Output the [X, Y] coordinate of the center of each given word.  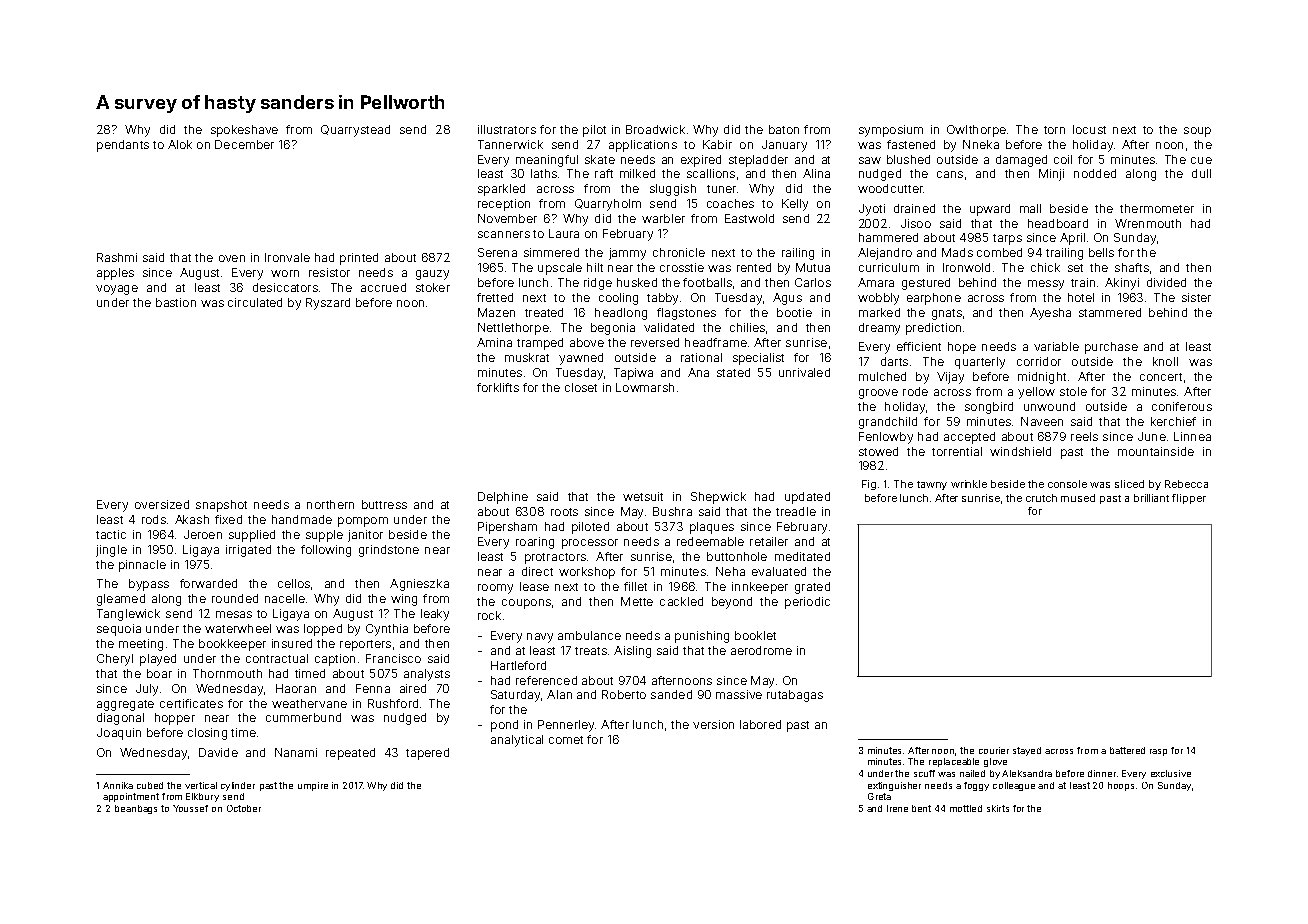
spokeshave [244, 131]
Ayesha [1050, 314]
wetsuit [643, 496]
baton [784, 129]
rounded [235, 598]
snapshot [221, 506]
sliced [1129, 484]
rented [754, 267]
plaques [712, 528]
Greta [879, 796]
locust [1089, 129]
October [244, 808]
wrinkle [969, 484]
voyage [117, 290]
